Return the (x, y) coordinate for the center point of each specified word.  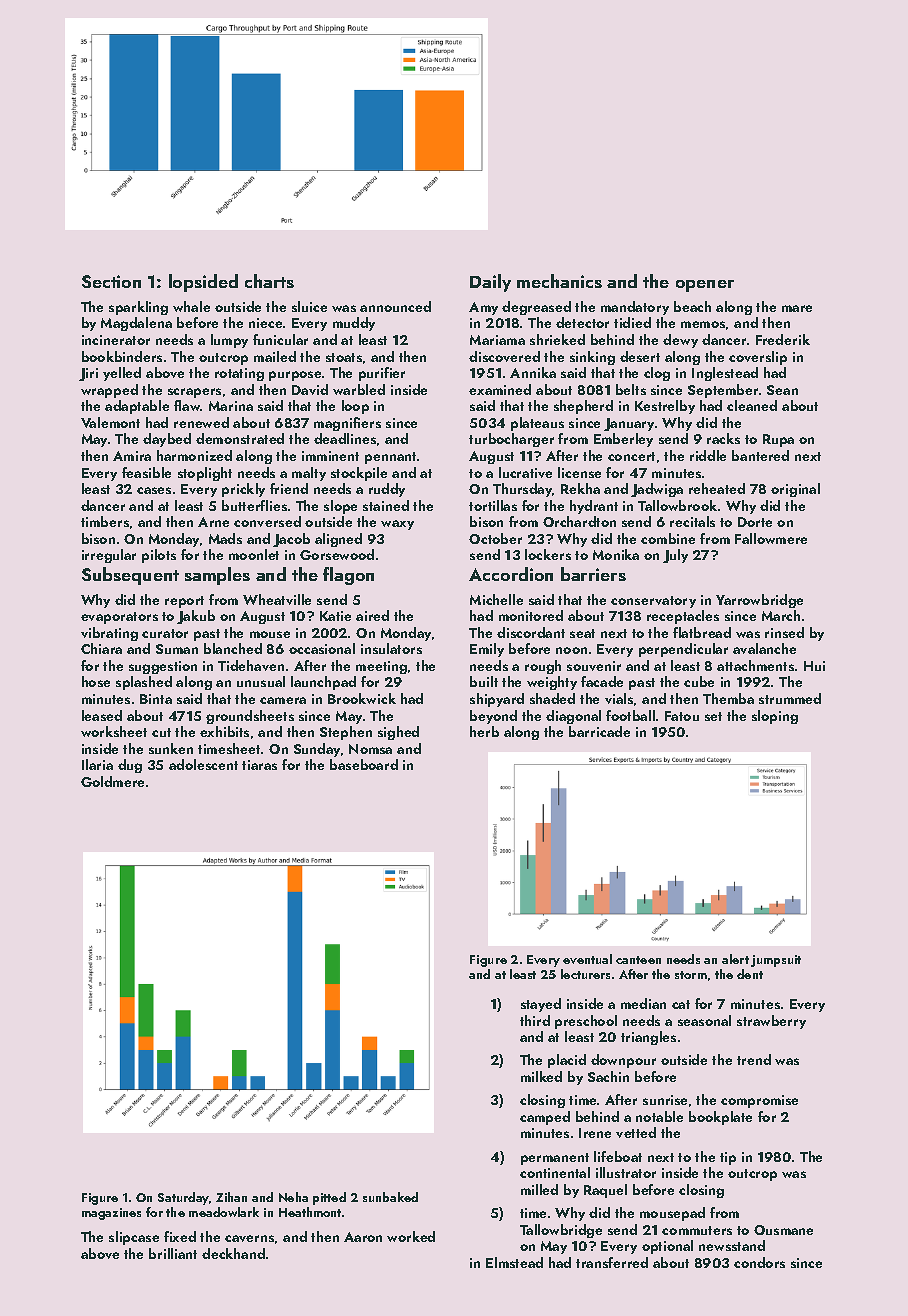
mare (797, 308)
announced (395, 306)
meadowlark (224, 1212)
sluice (309, 306)
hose (96, 681)
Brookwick (362, 698)
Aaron (363, 1237)
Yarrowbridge (759, 601)
